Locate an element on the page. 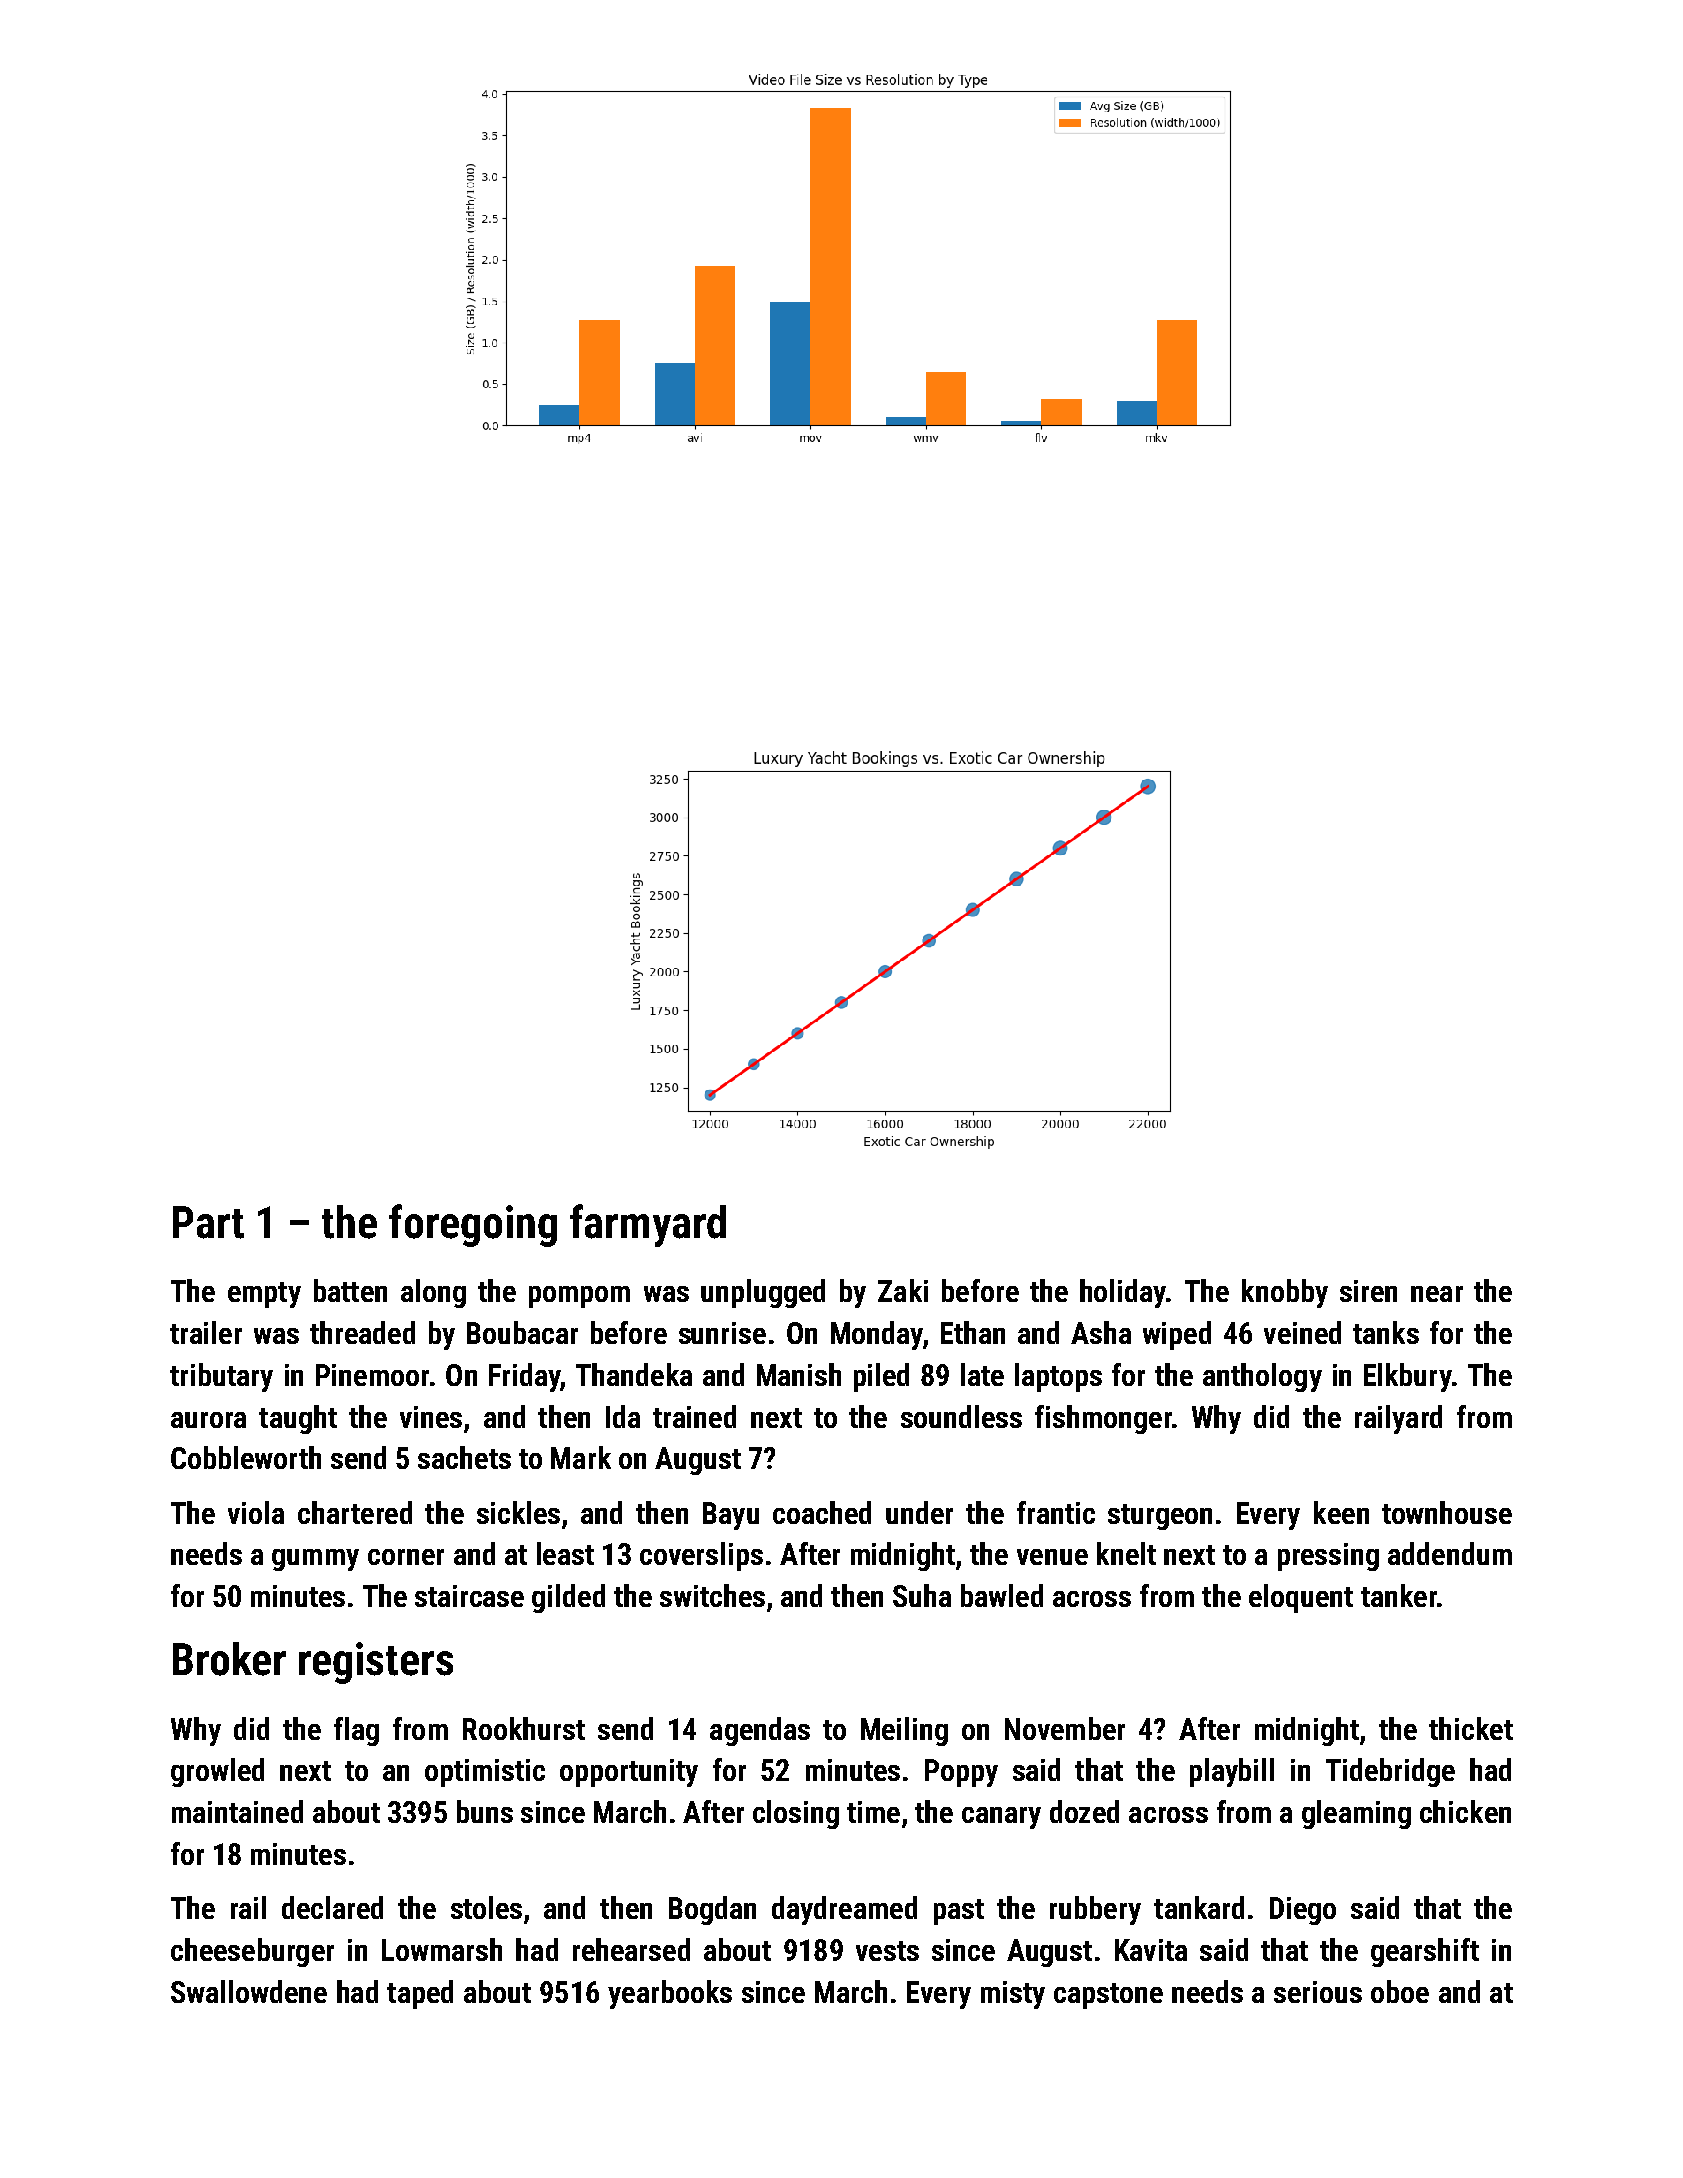 The height and width of the document is (2178, 1683). optimistic is located at coordinates (485, 1773).
